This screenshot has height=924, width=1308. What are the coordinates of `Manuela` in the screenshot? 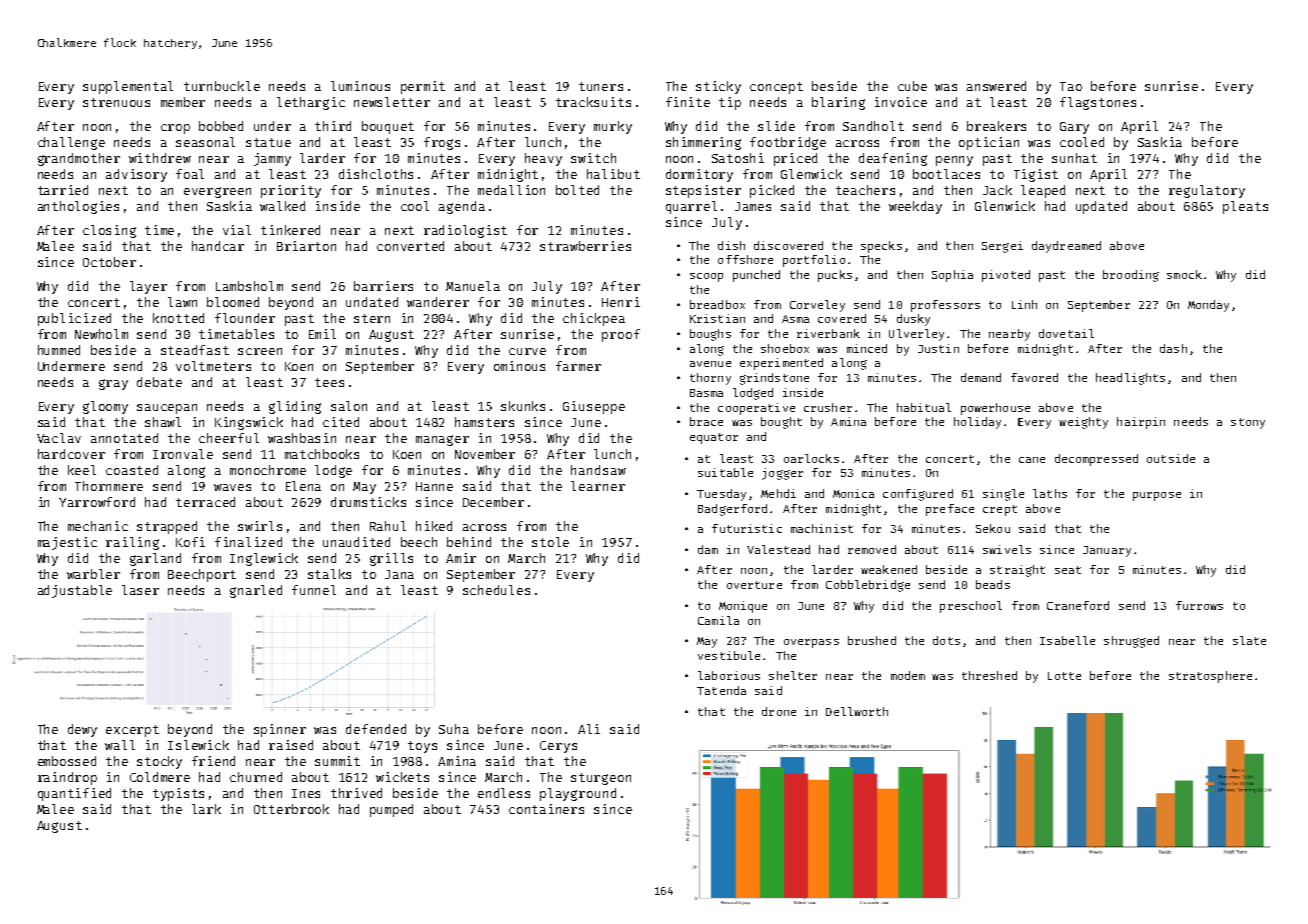 It's located at (473, 286).
